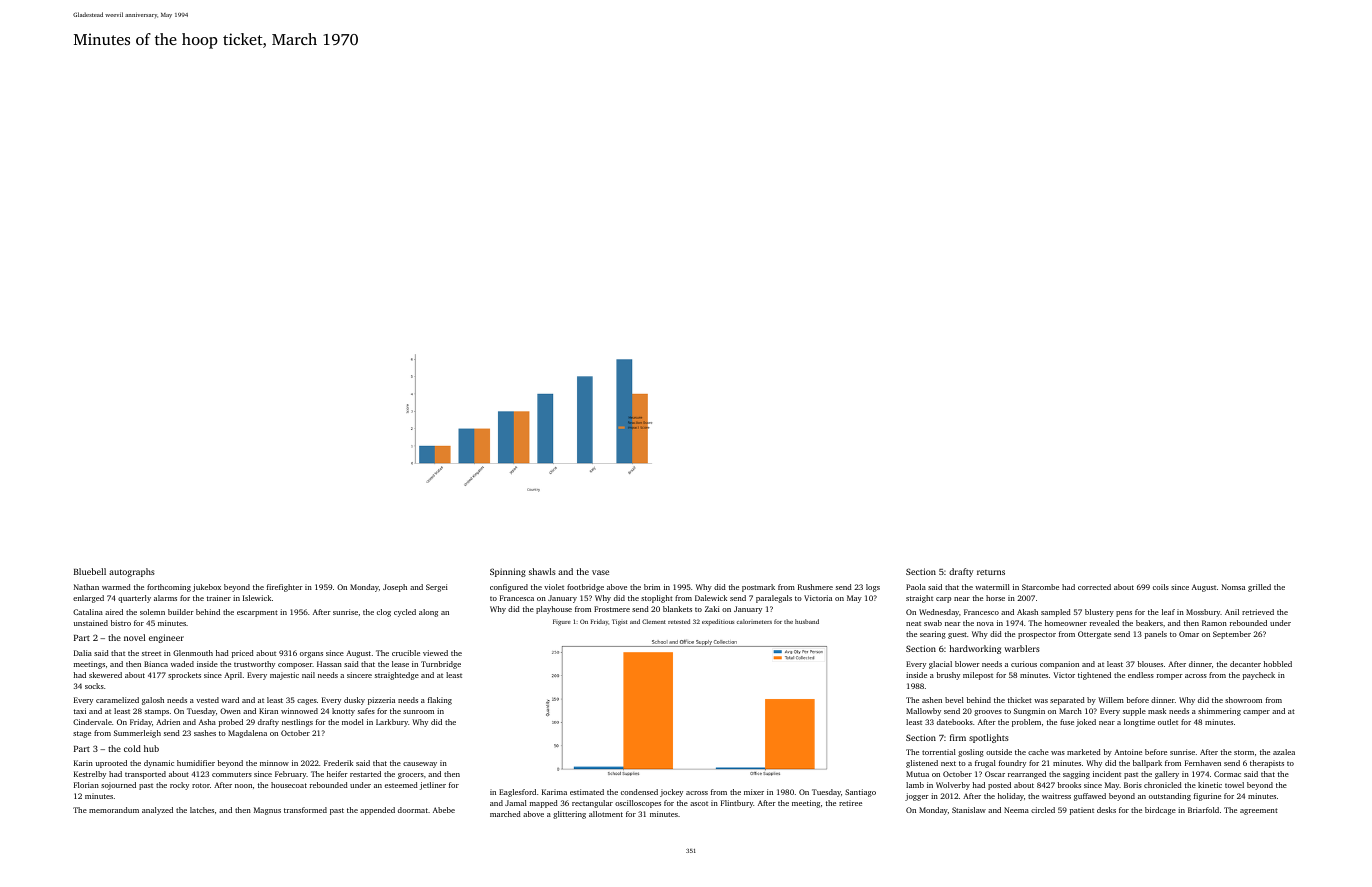 The image size is (1372, 887). Describe the element at coordinates (437, 588) in the page. I see `Sergei` at that location.
